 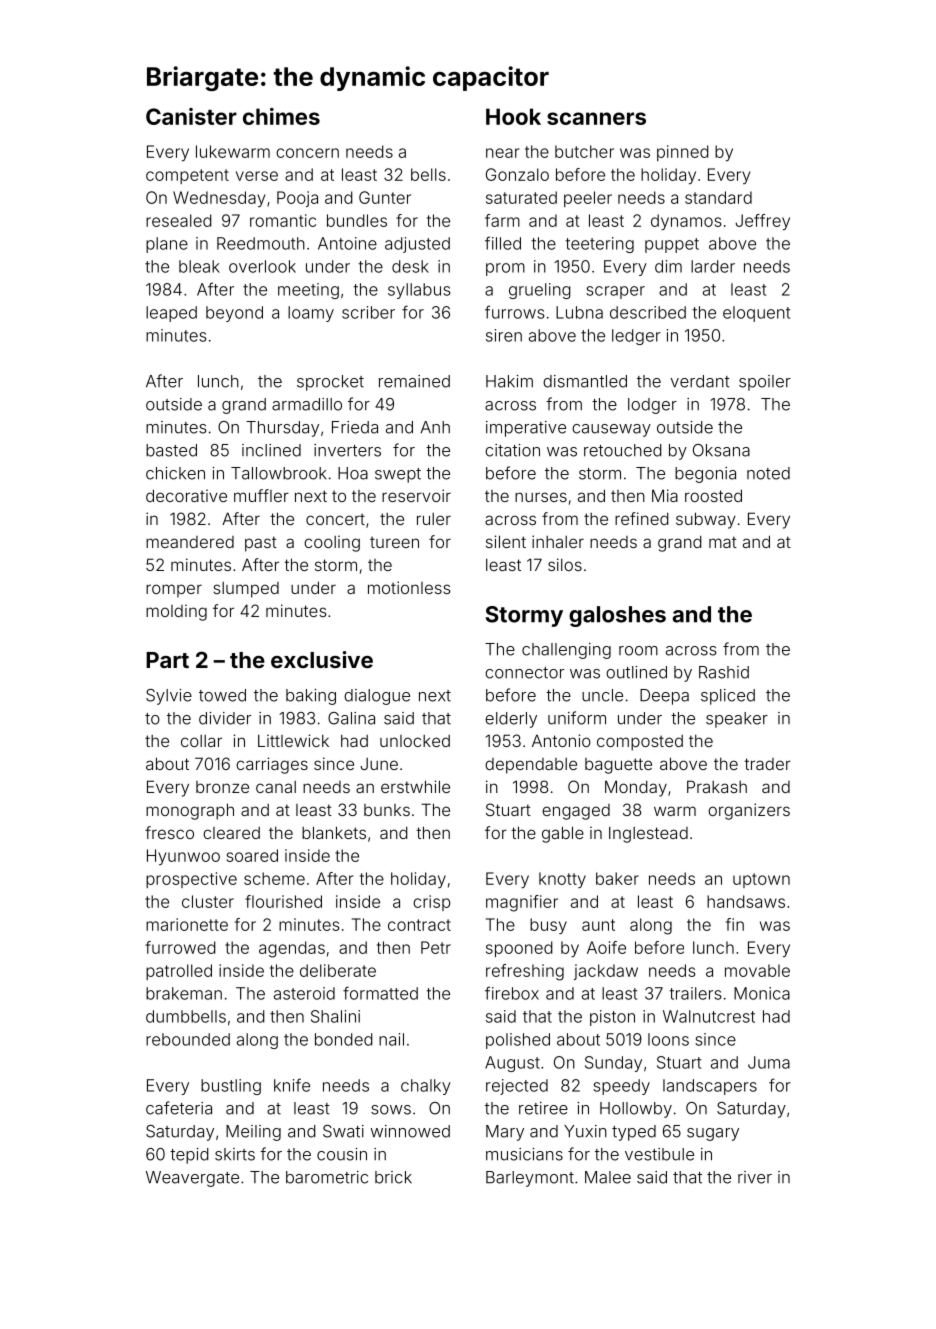 What do you see at coordinates (347, 243) in the screenshot?
I see `Antoine` at bounding box center [347, 243].
